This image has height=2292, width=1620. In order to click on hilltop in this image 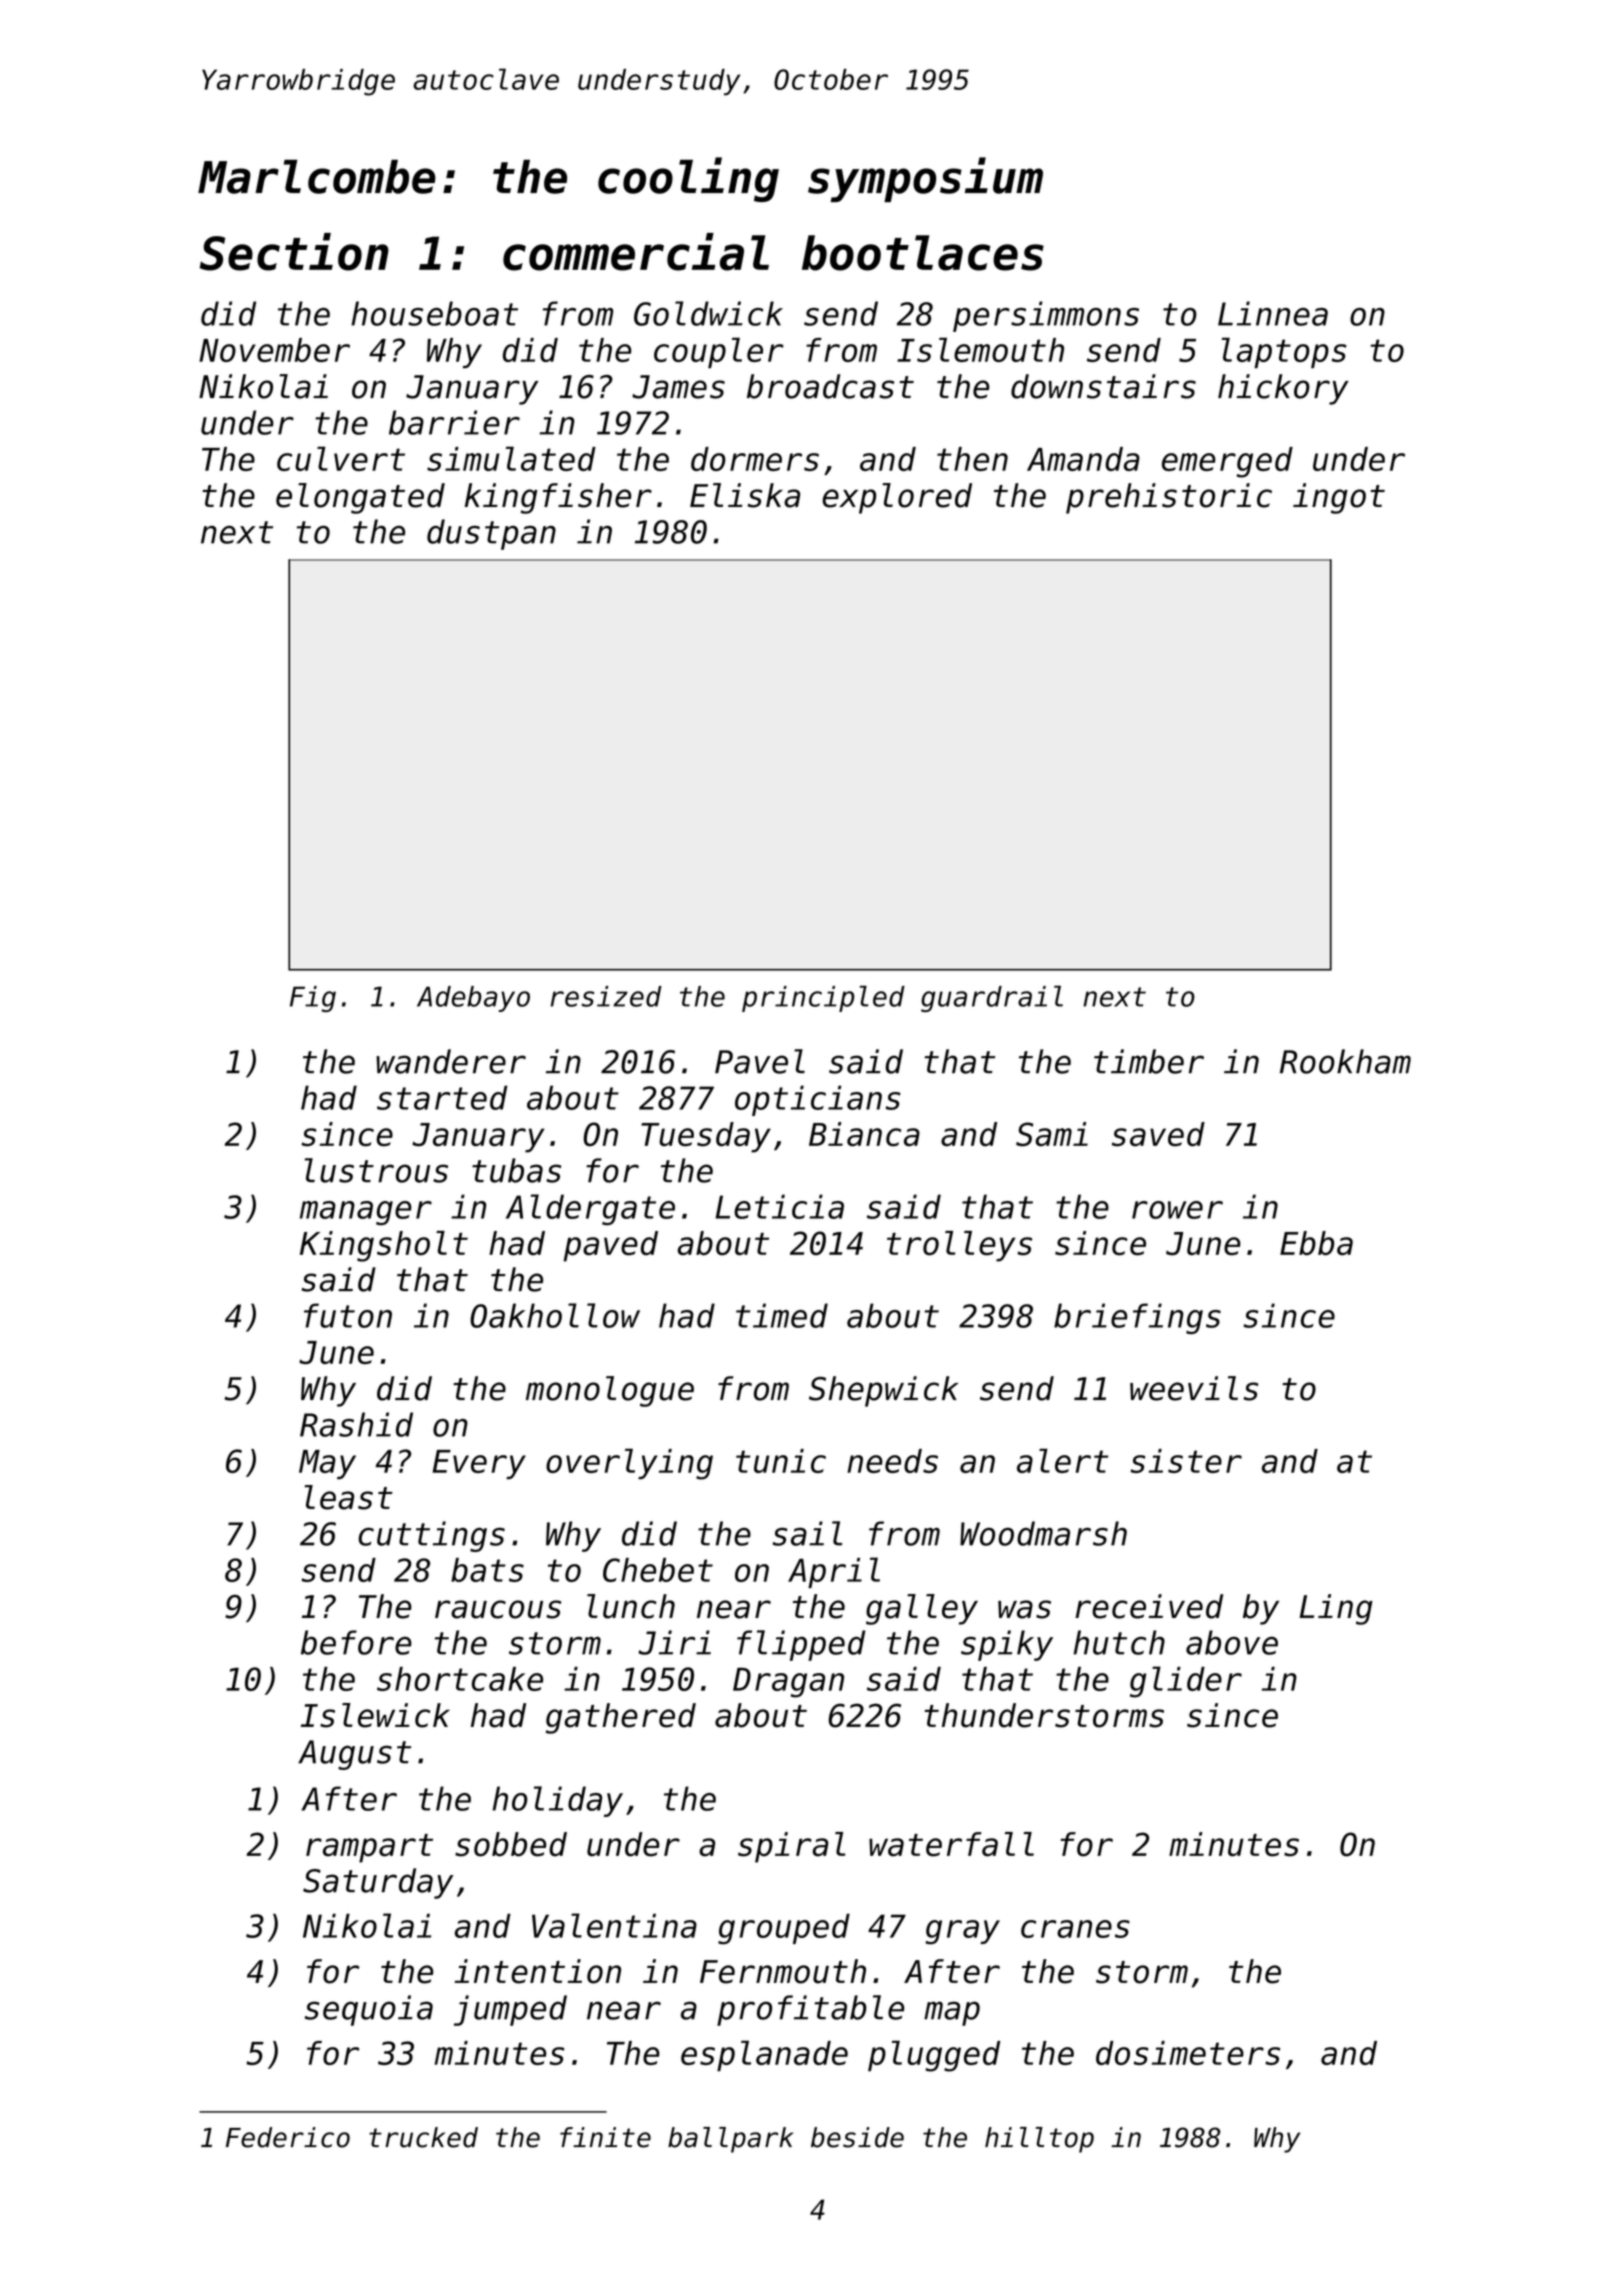, I will do `click(1039, 2140)`.
